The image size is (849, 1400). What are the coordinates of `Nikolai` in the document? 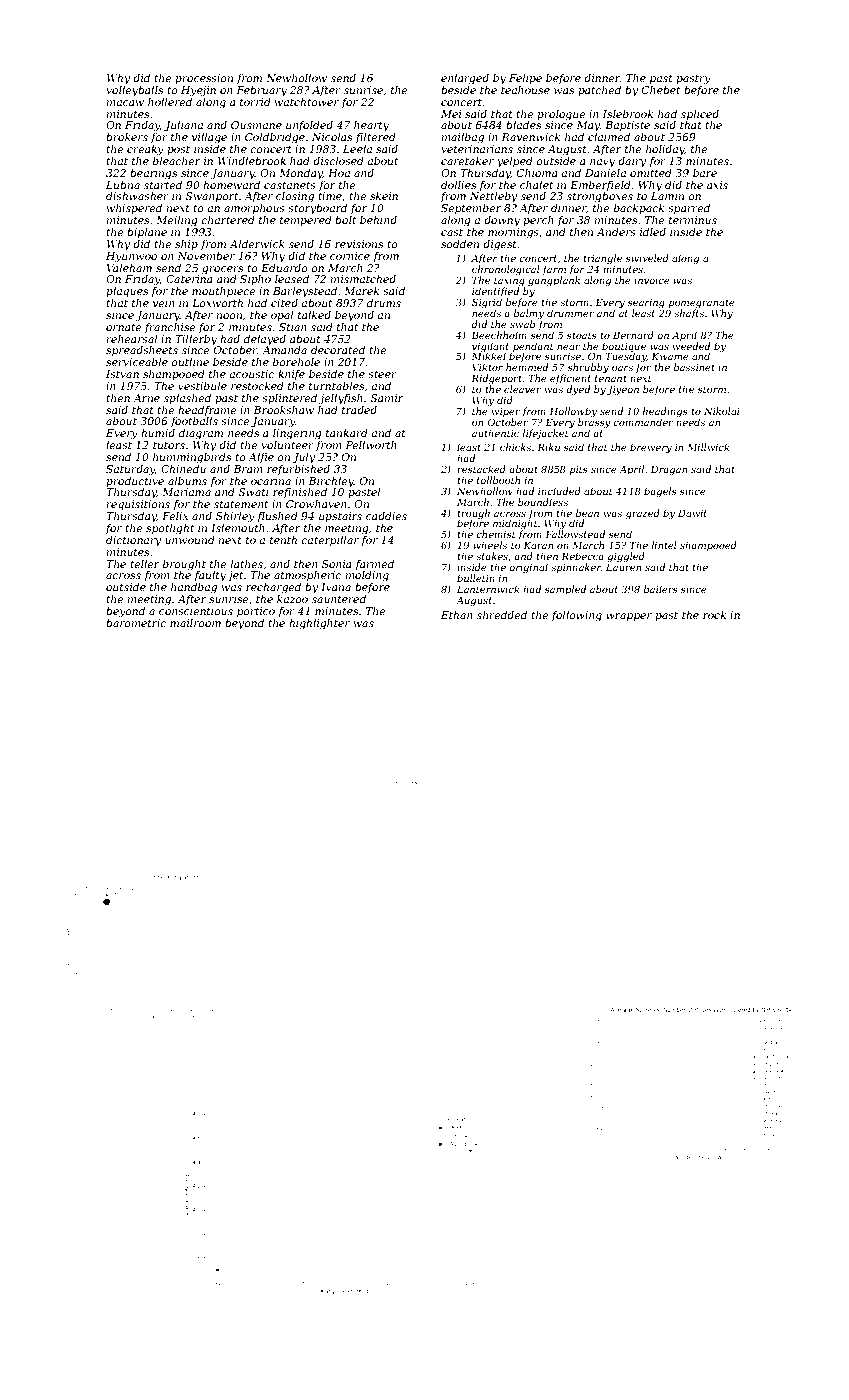 It's located at (721, 411).
